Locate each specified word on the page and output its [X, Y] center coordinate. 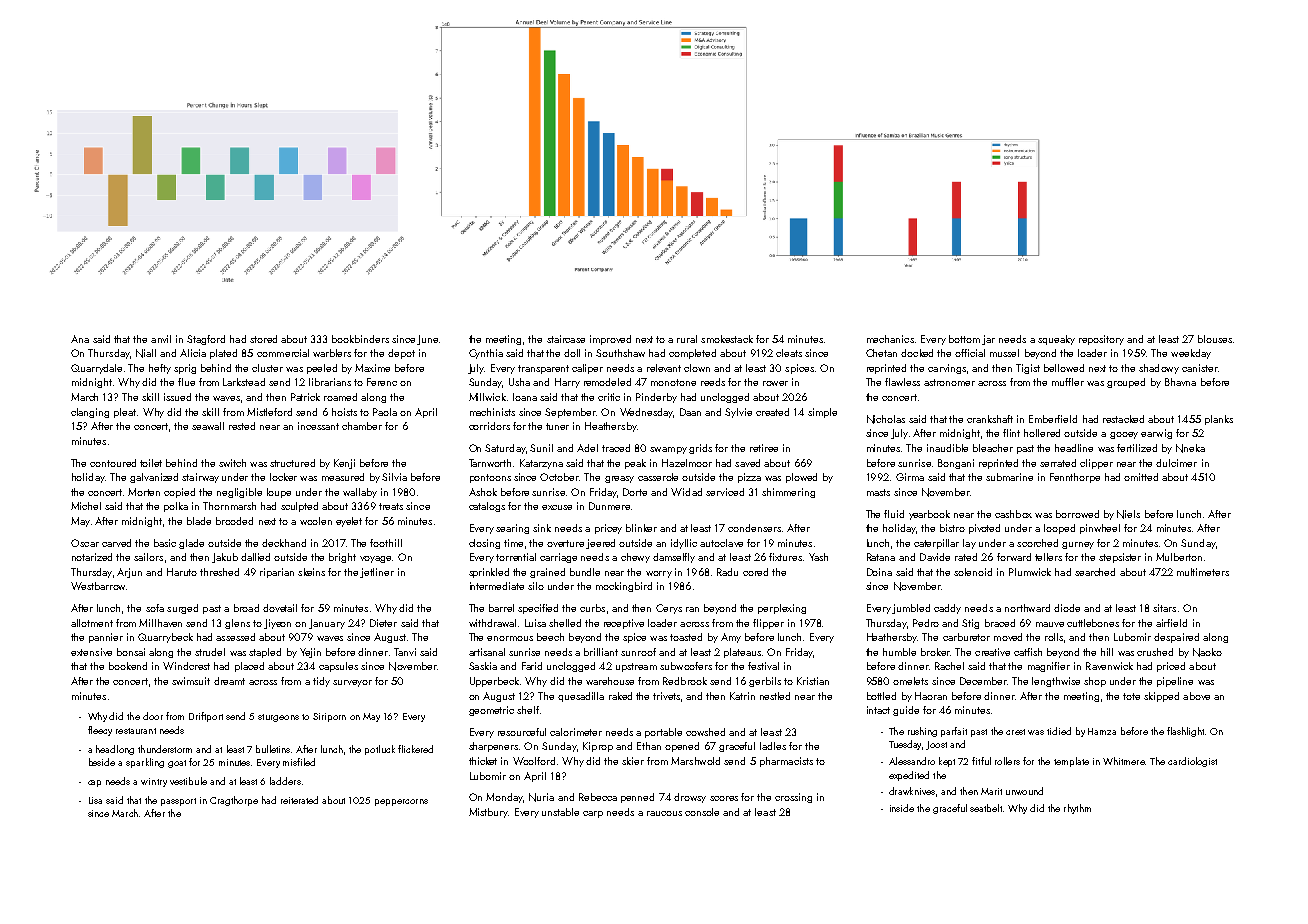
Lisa [95, 800]
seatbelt [986, 808]
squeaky [1056, 340]
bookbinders [360, 339]
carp [593, 814]
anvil [161, 339]
